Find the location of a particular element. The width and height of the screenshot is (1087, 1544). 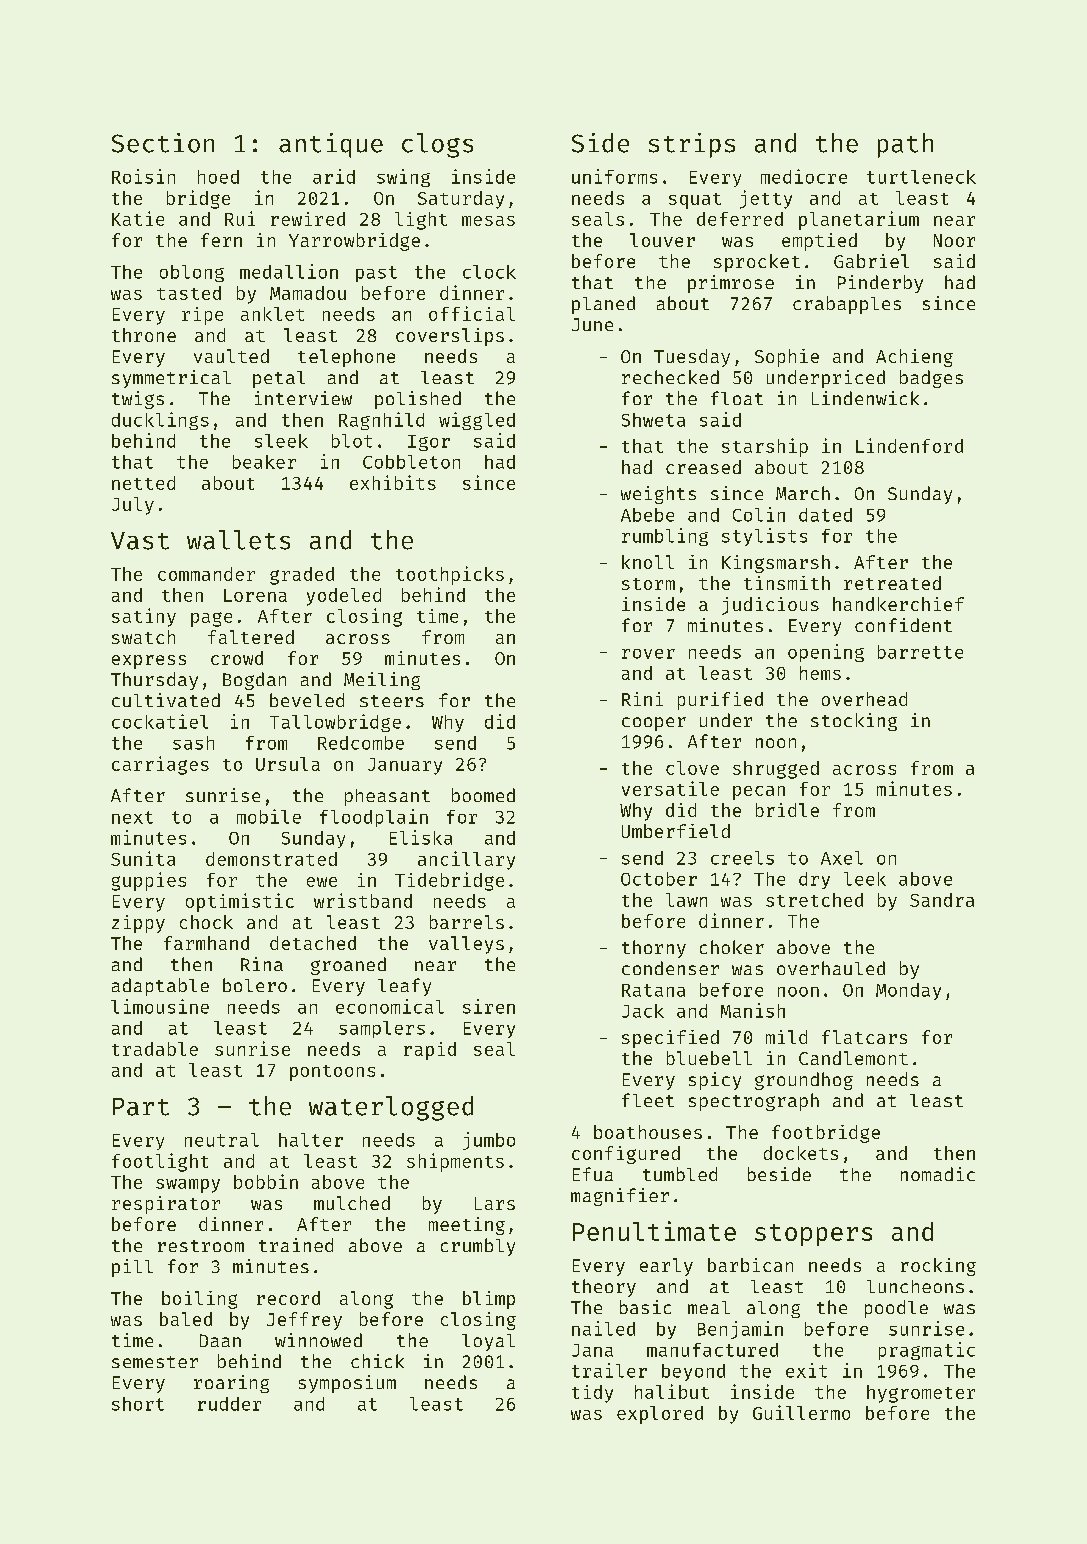

Section is located at coordinates (163, 143).
